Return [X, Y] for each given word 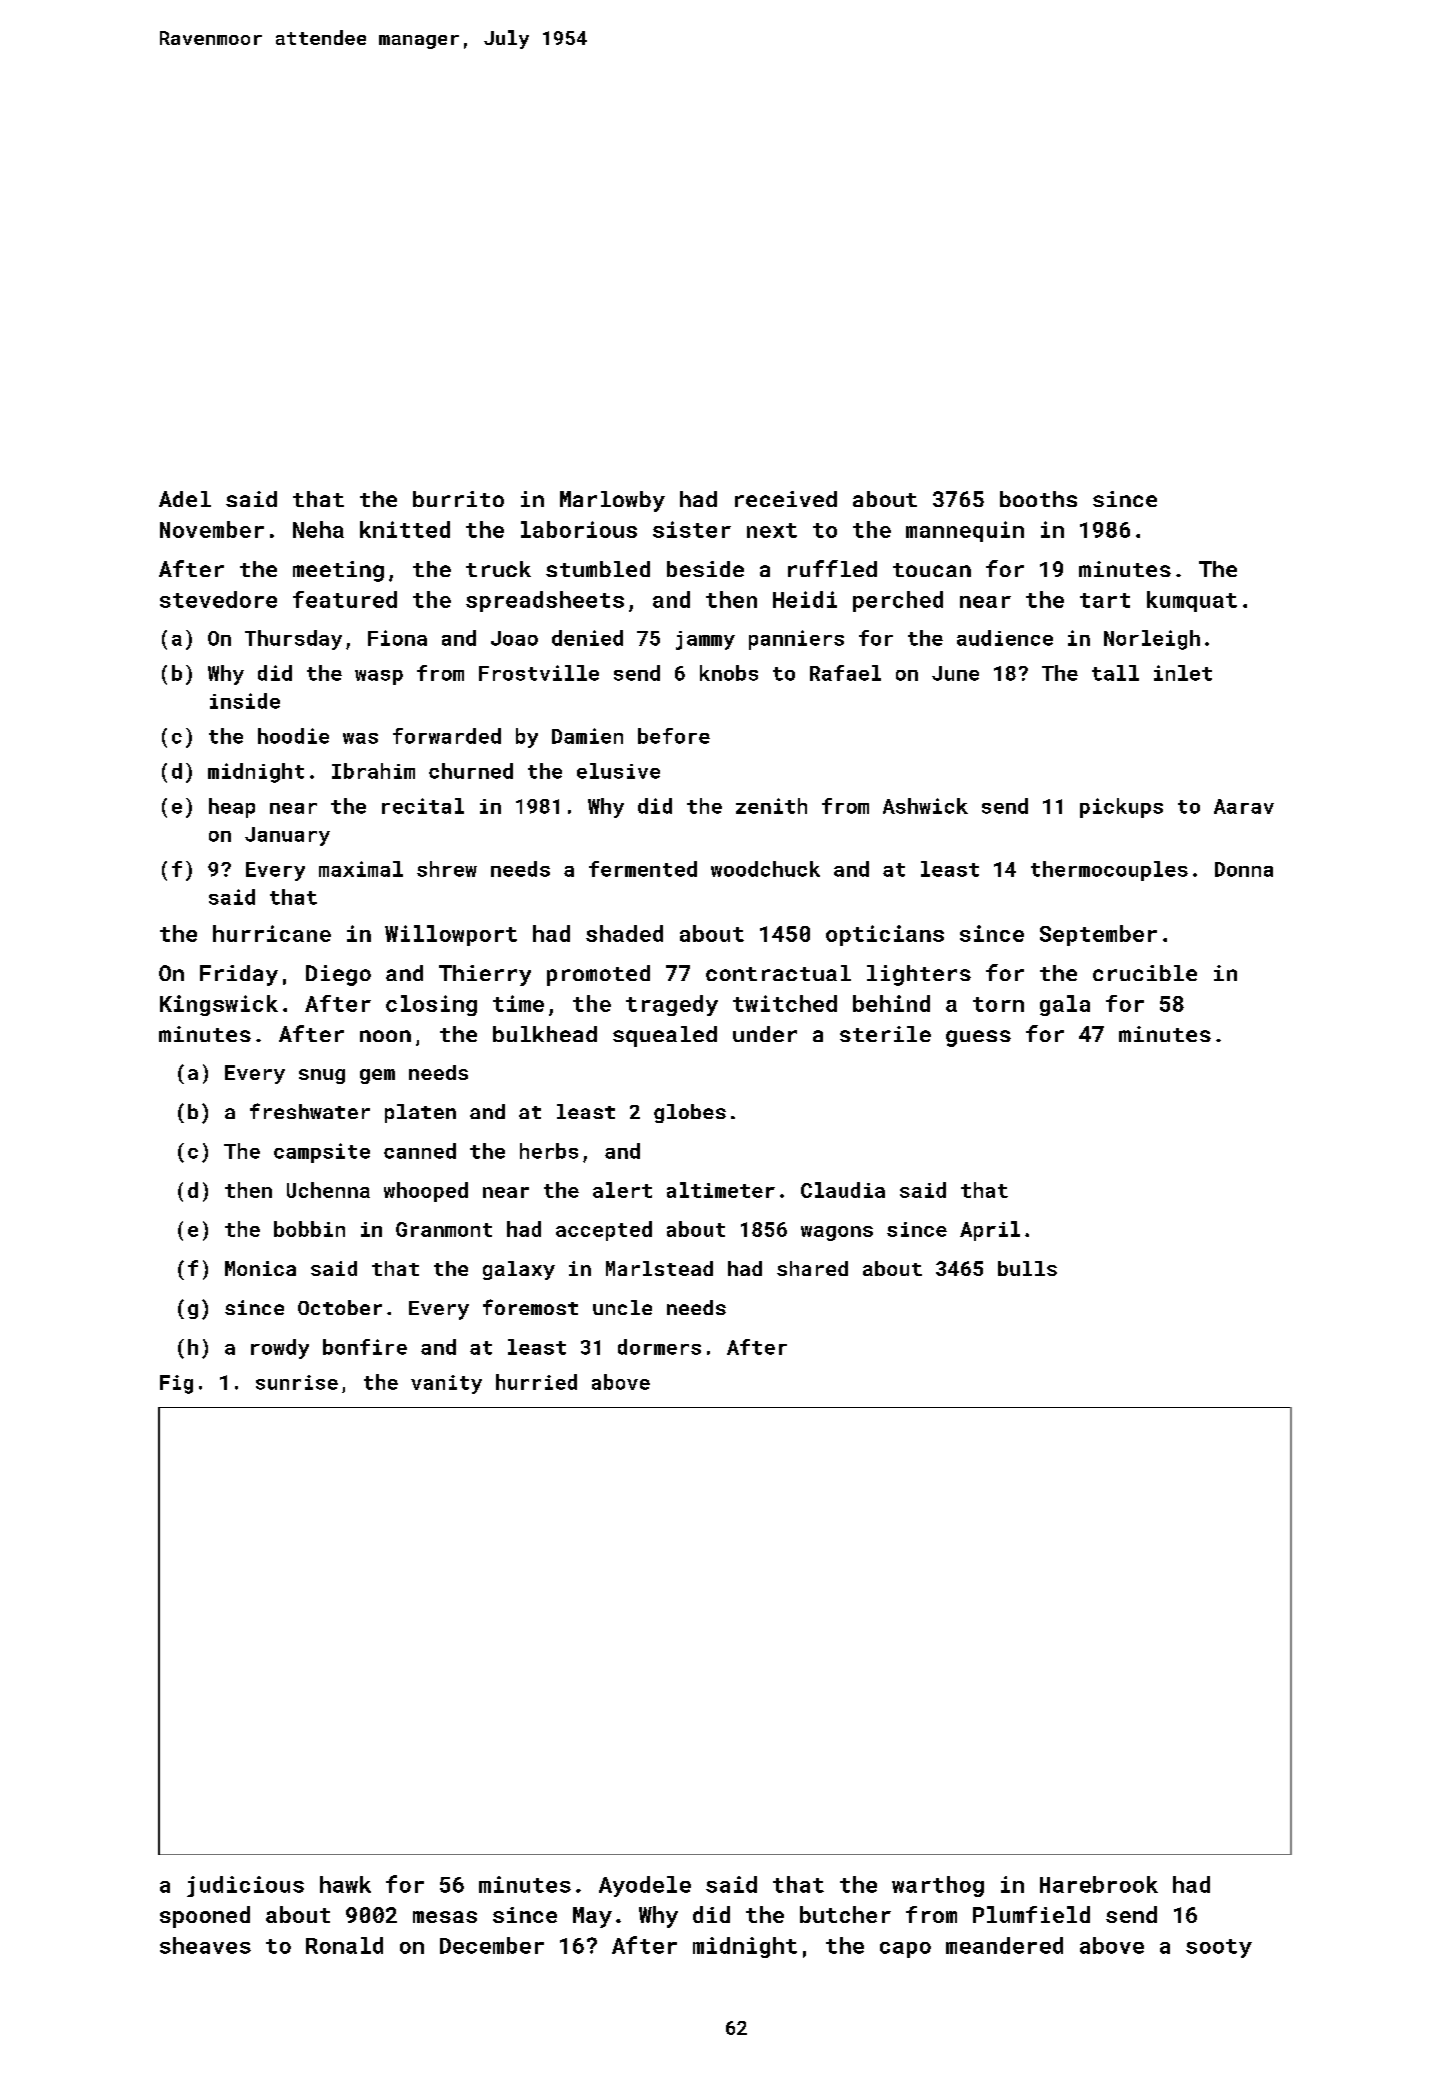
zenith [771, 806]
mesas [445, 1917]
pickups [1121, 808]
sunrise [297, 1382]
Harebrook [1099, 1884]
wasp [379, 677]
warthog [938, 1886]
